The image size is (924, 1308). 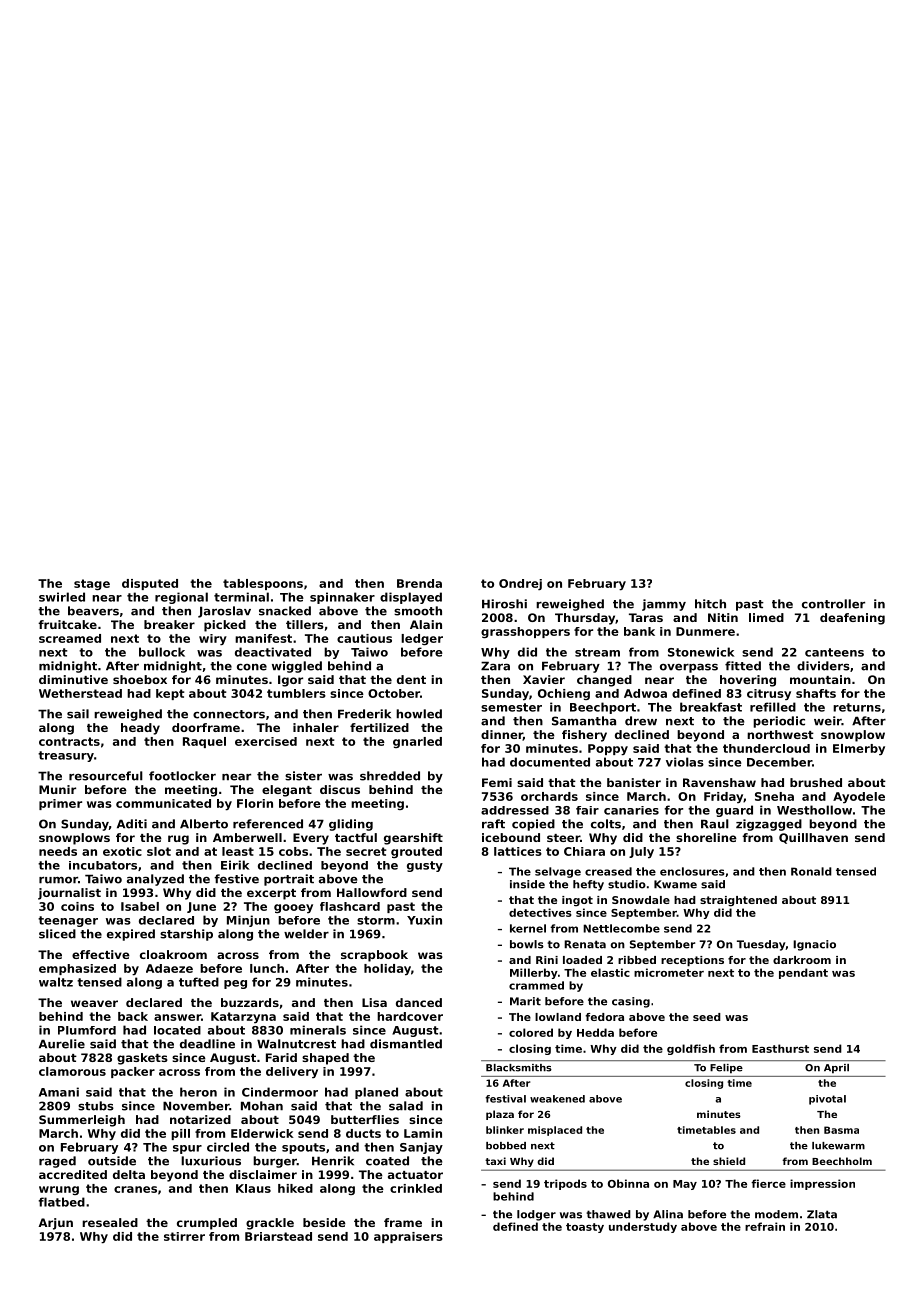 I want to click on cone, so click(x=252, y=667).
